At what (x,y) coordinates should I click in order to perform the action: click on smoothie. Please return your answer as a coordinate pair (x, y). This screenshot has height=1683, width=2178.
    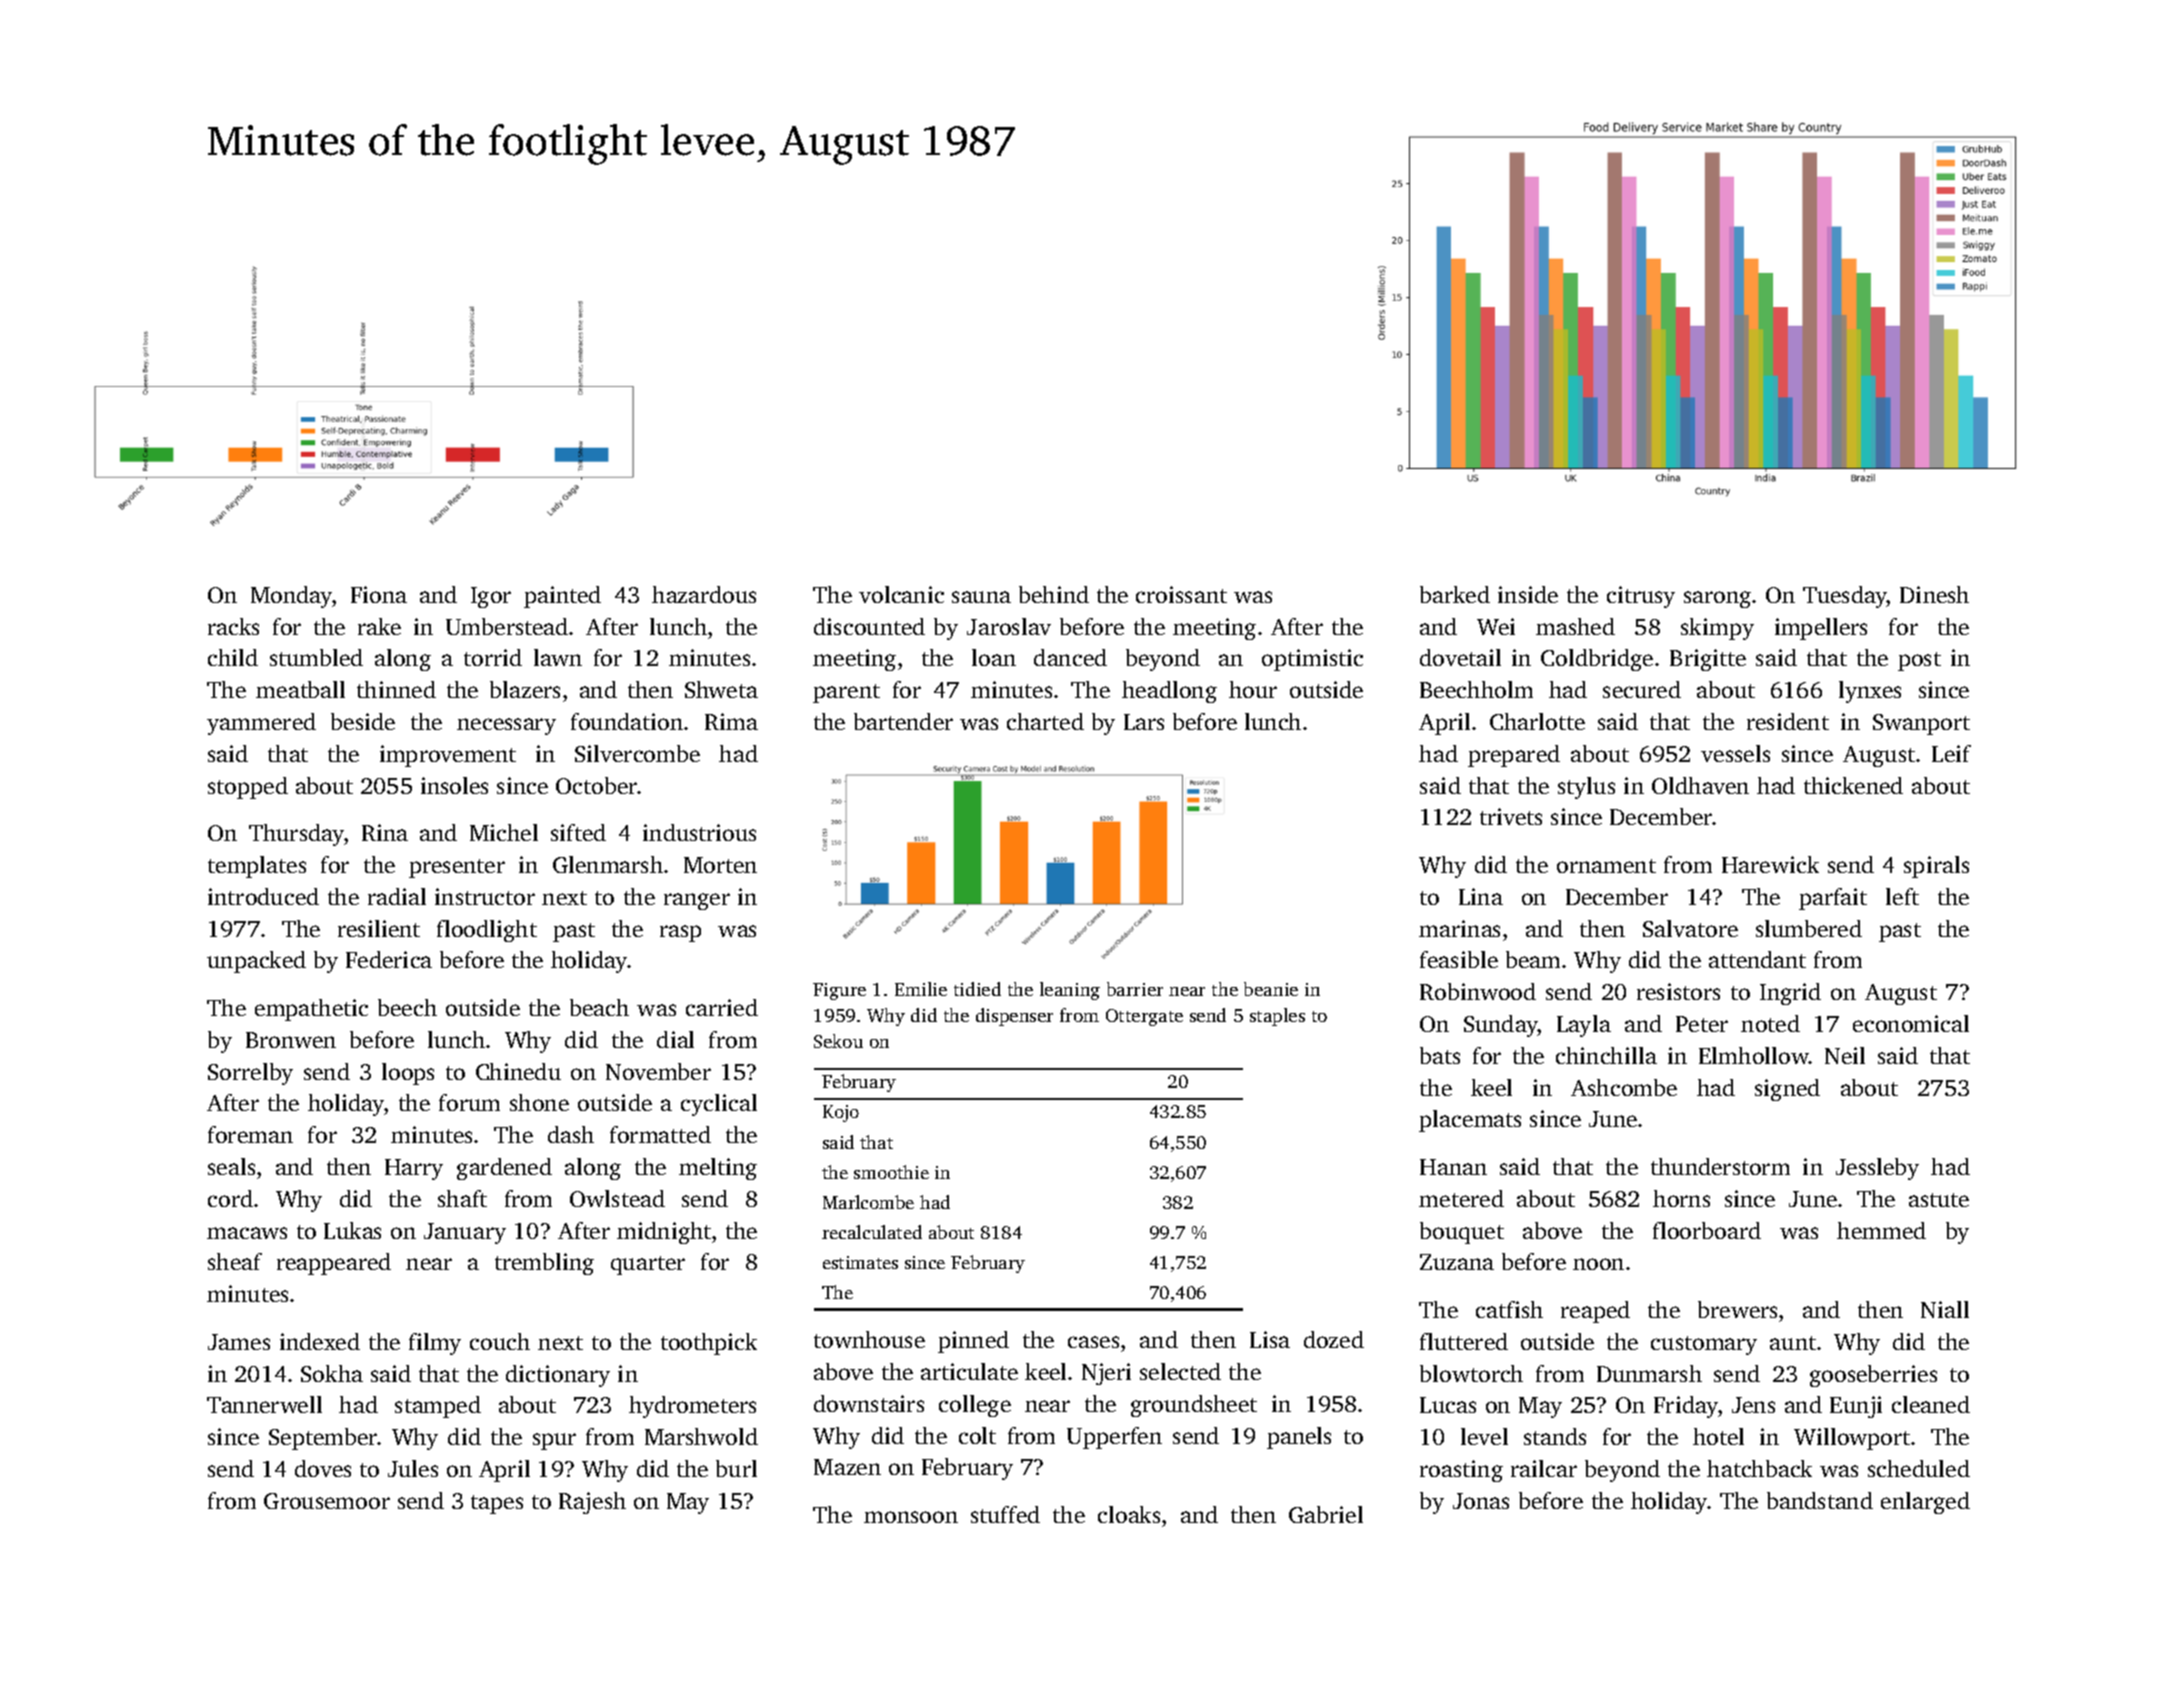
    Looking at the image, I should click on (891, 1172).
